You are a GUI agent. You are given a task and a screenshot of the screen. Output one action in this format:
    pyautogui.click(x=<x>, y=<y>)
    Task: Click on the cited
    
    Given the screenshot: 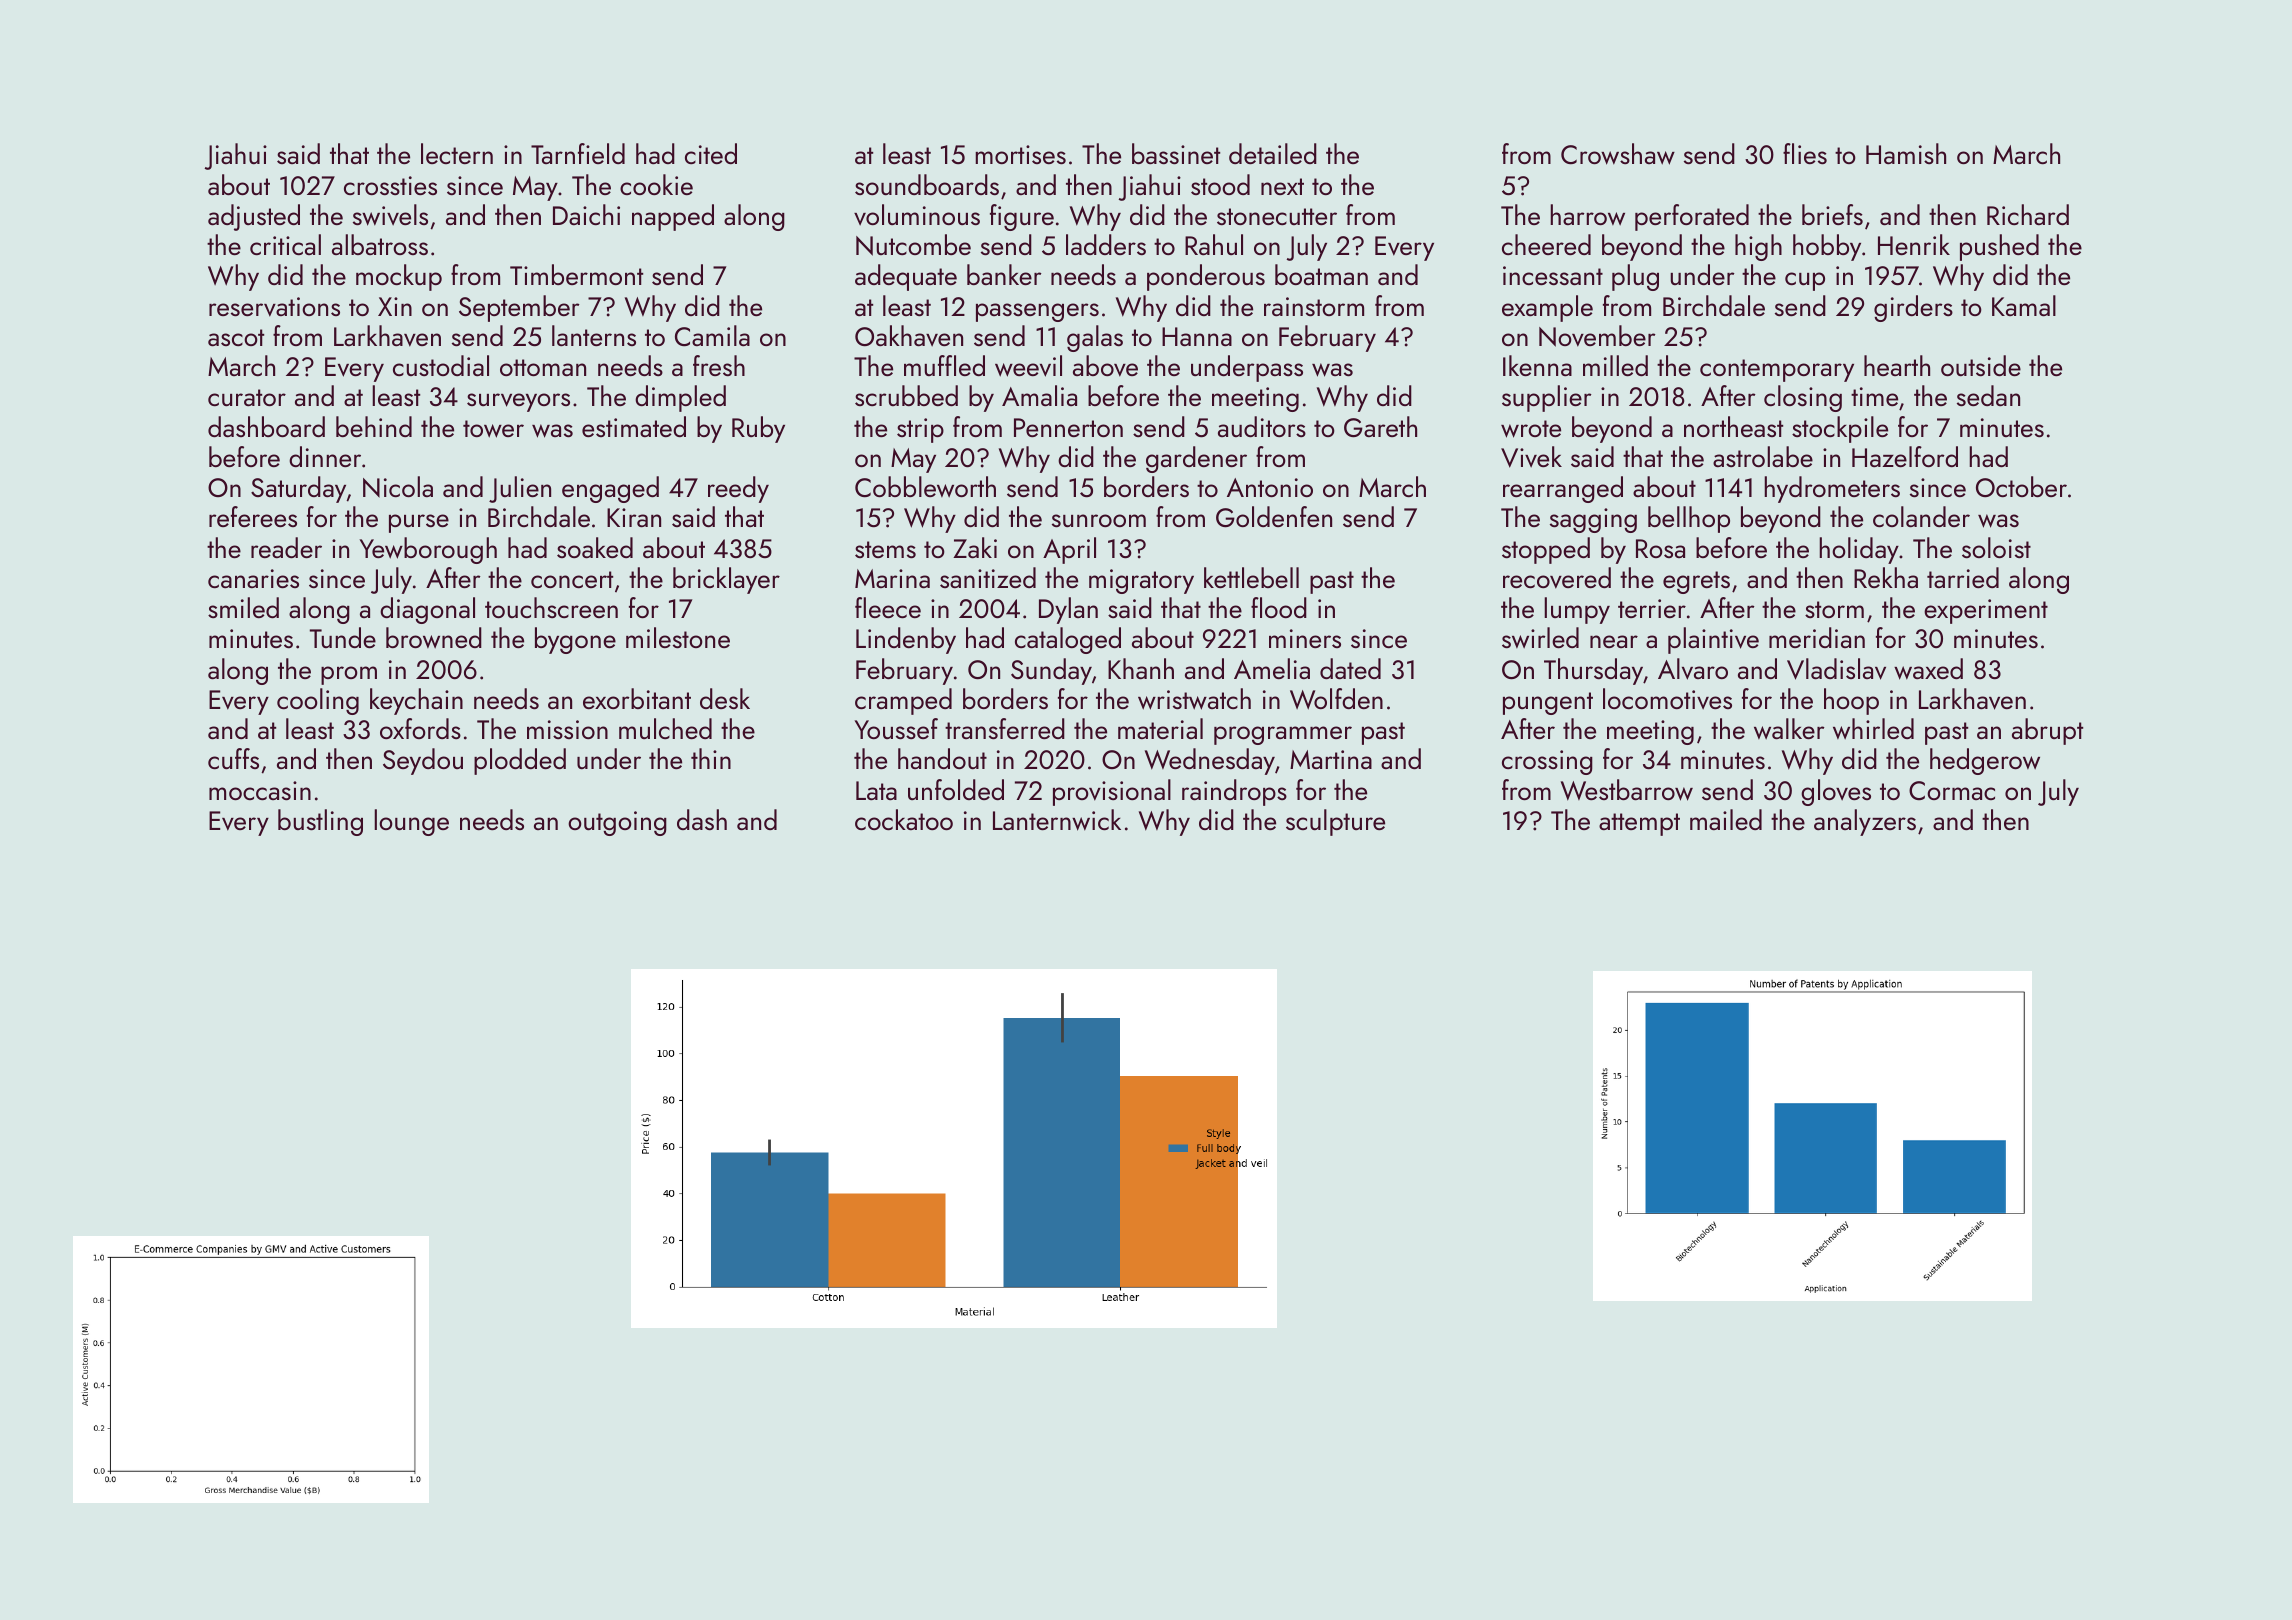 What is the action you would take?
    pyautogui.click(x=711, y=153)
